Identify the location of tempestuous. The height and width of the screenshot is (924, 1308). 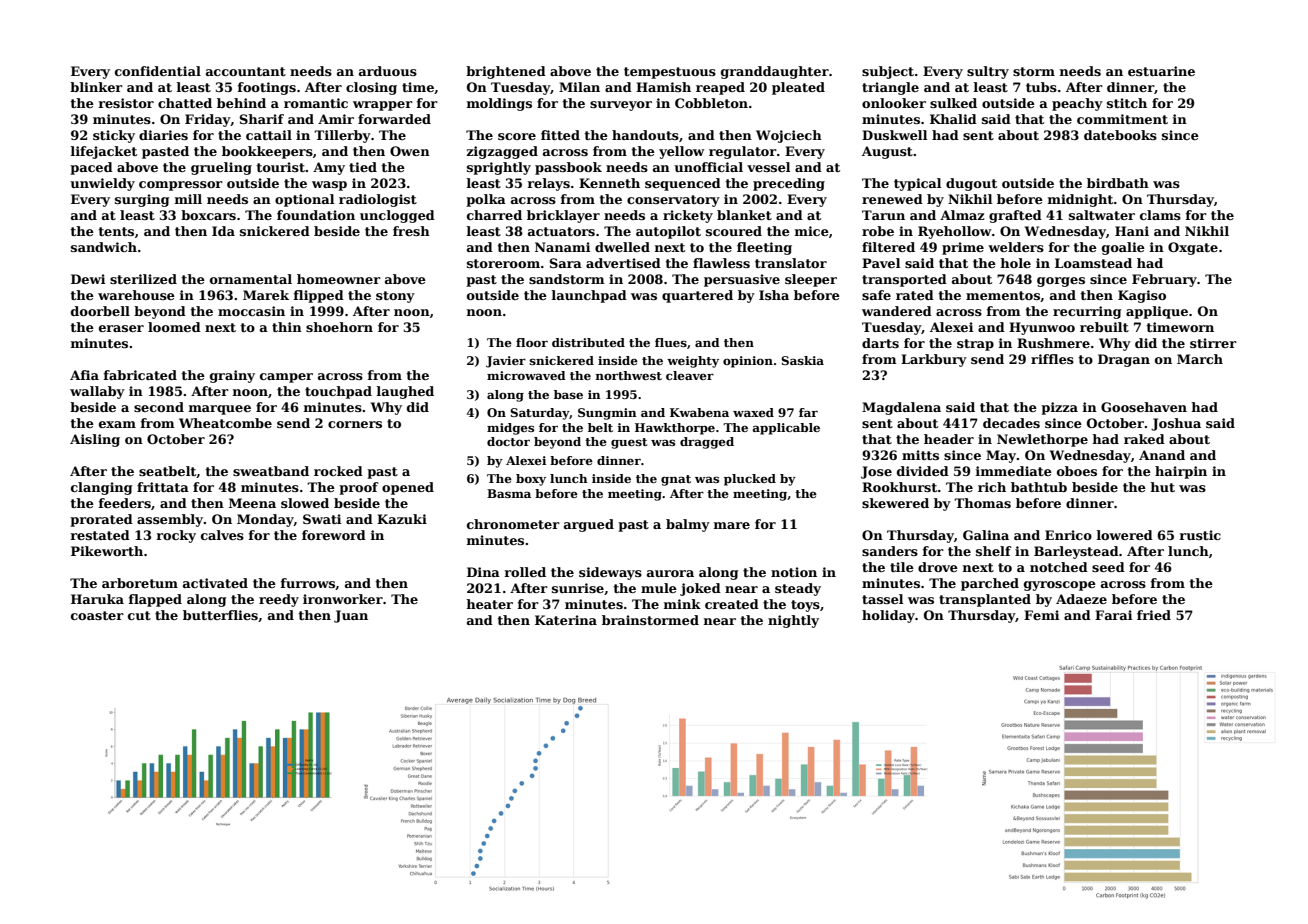
(670, 73).
